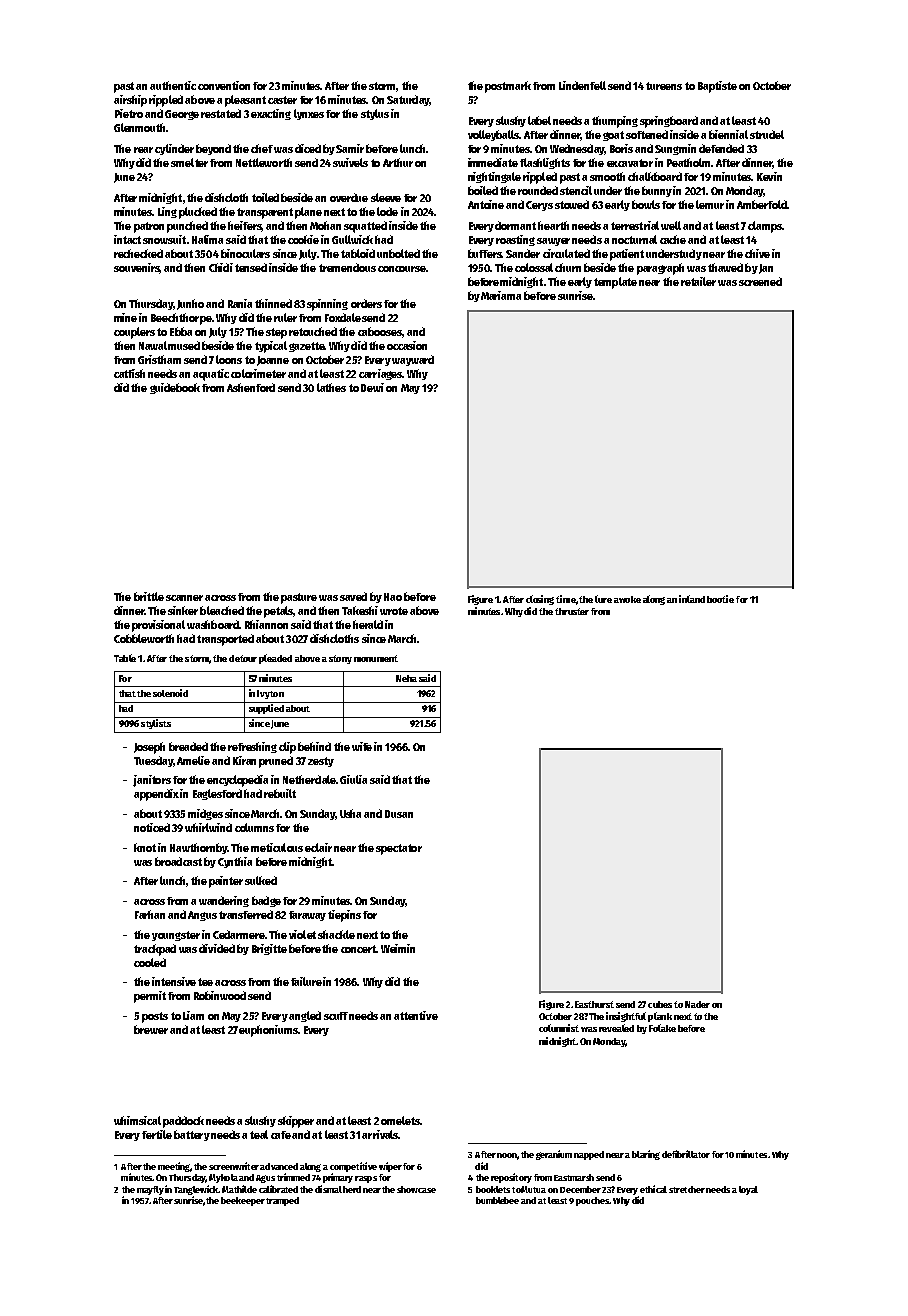  I want to click on label, so click(539, 120).
